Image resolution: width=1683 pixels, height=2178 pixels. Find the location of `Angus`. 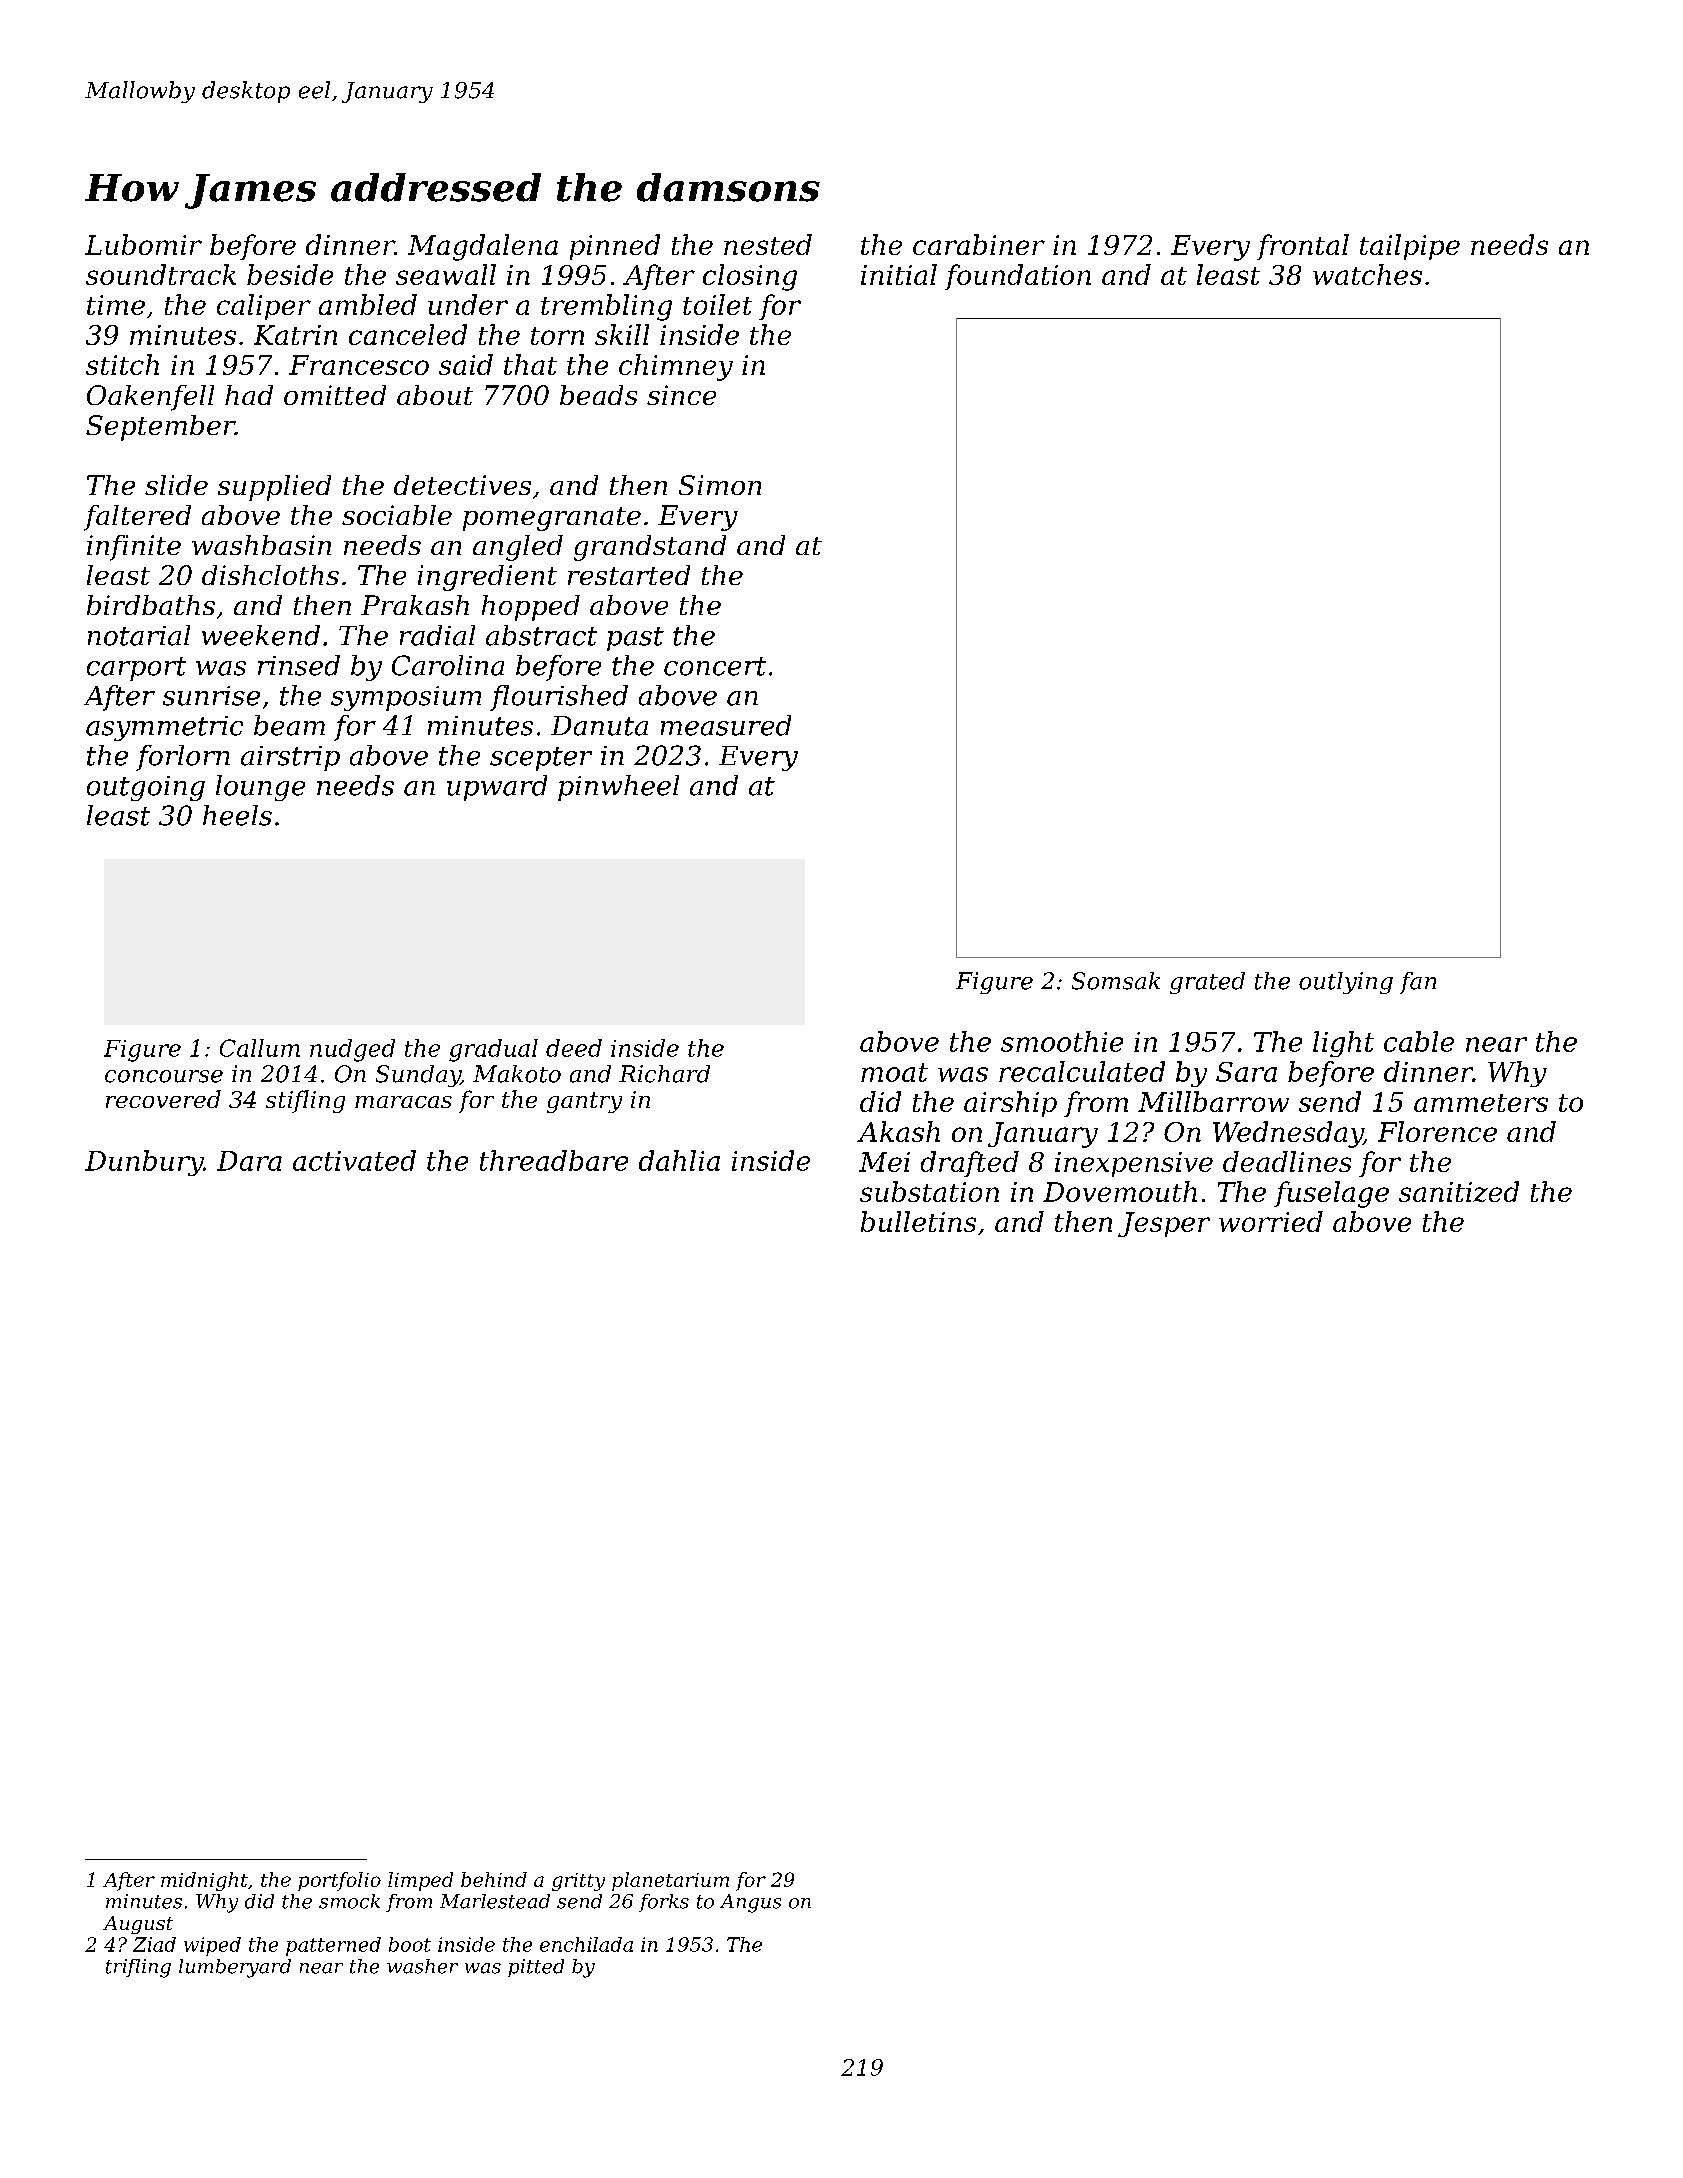

Angus is located at coordinates (750, 1903).
